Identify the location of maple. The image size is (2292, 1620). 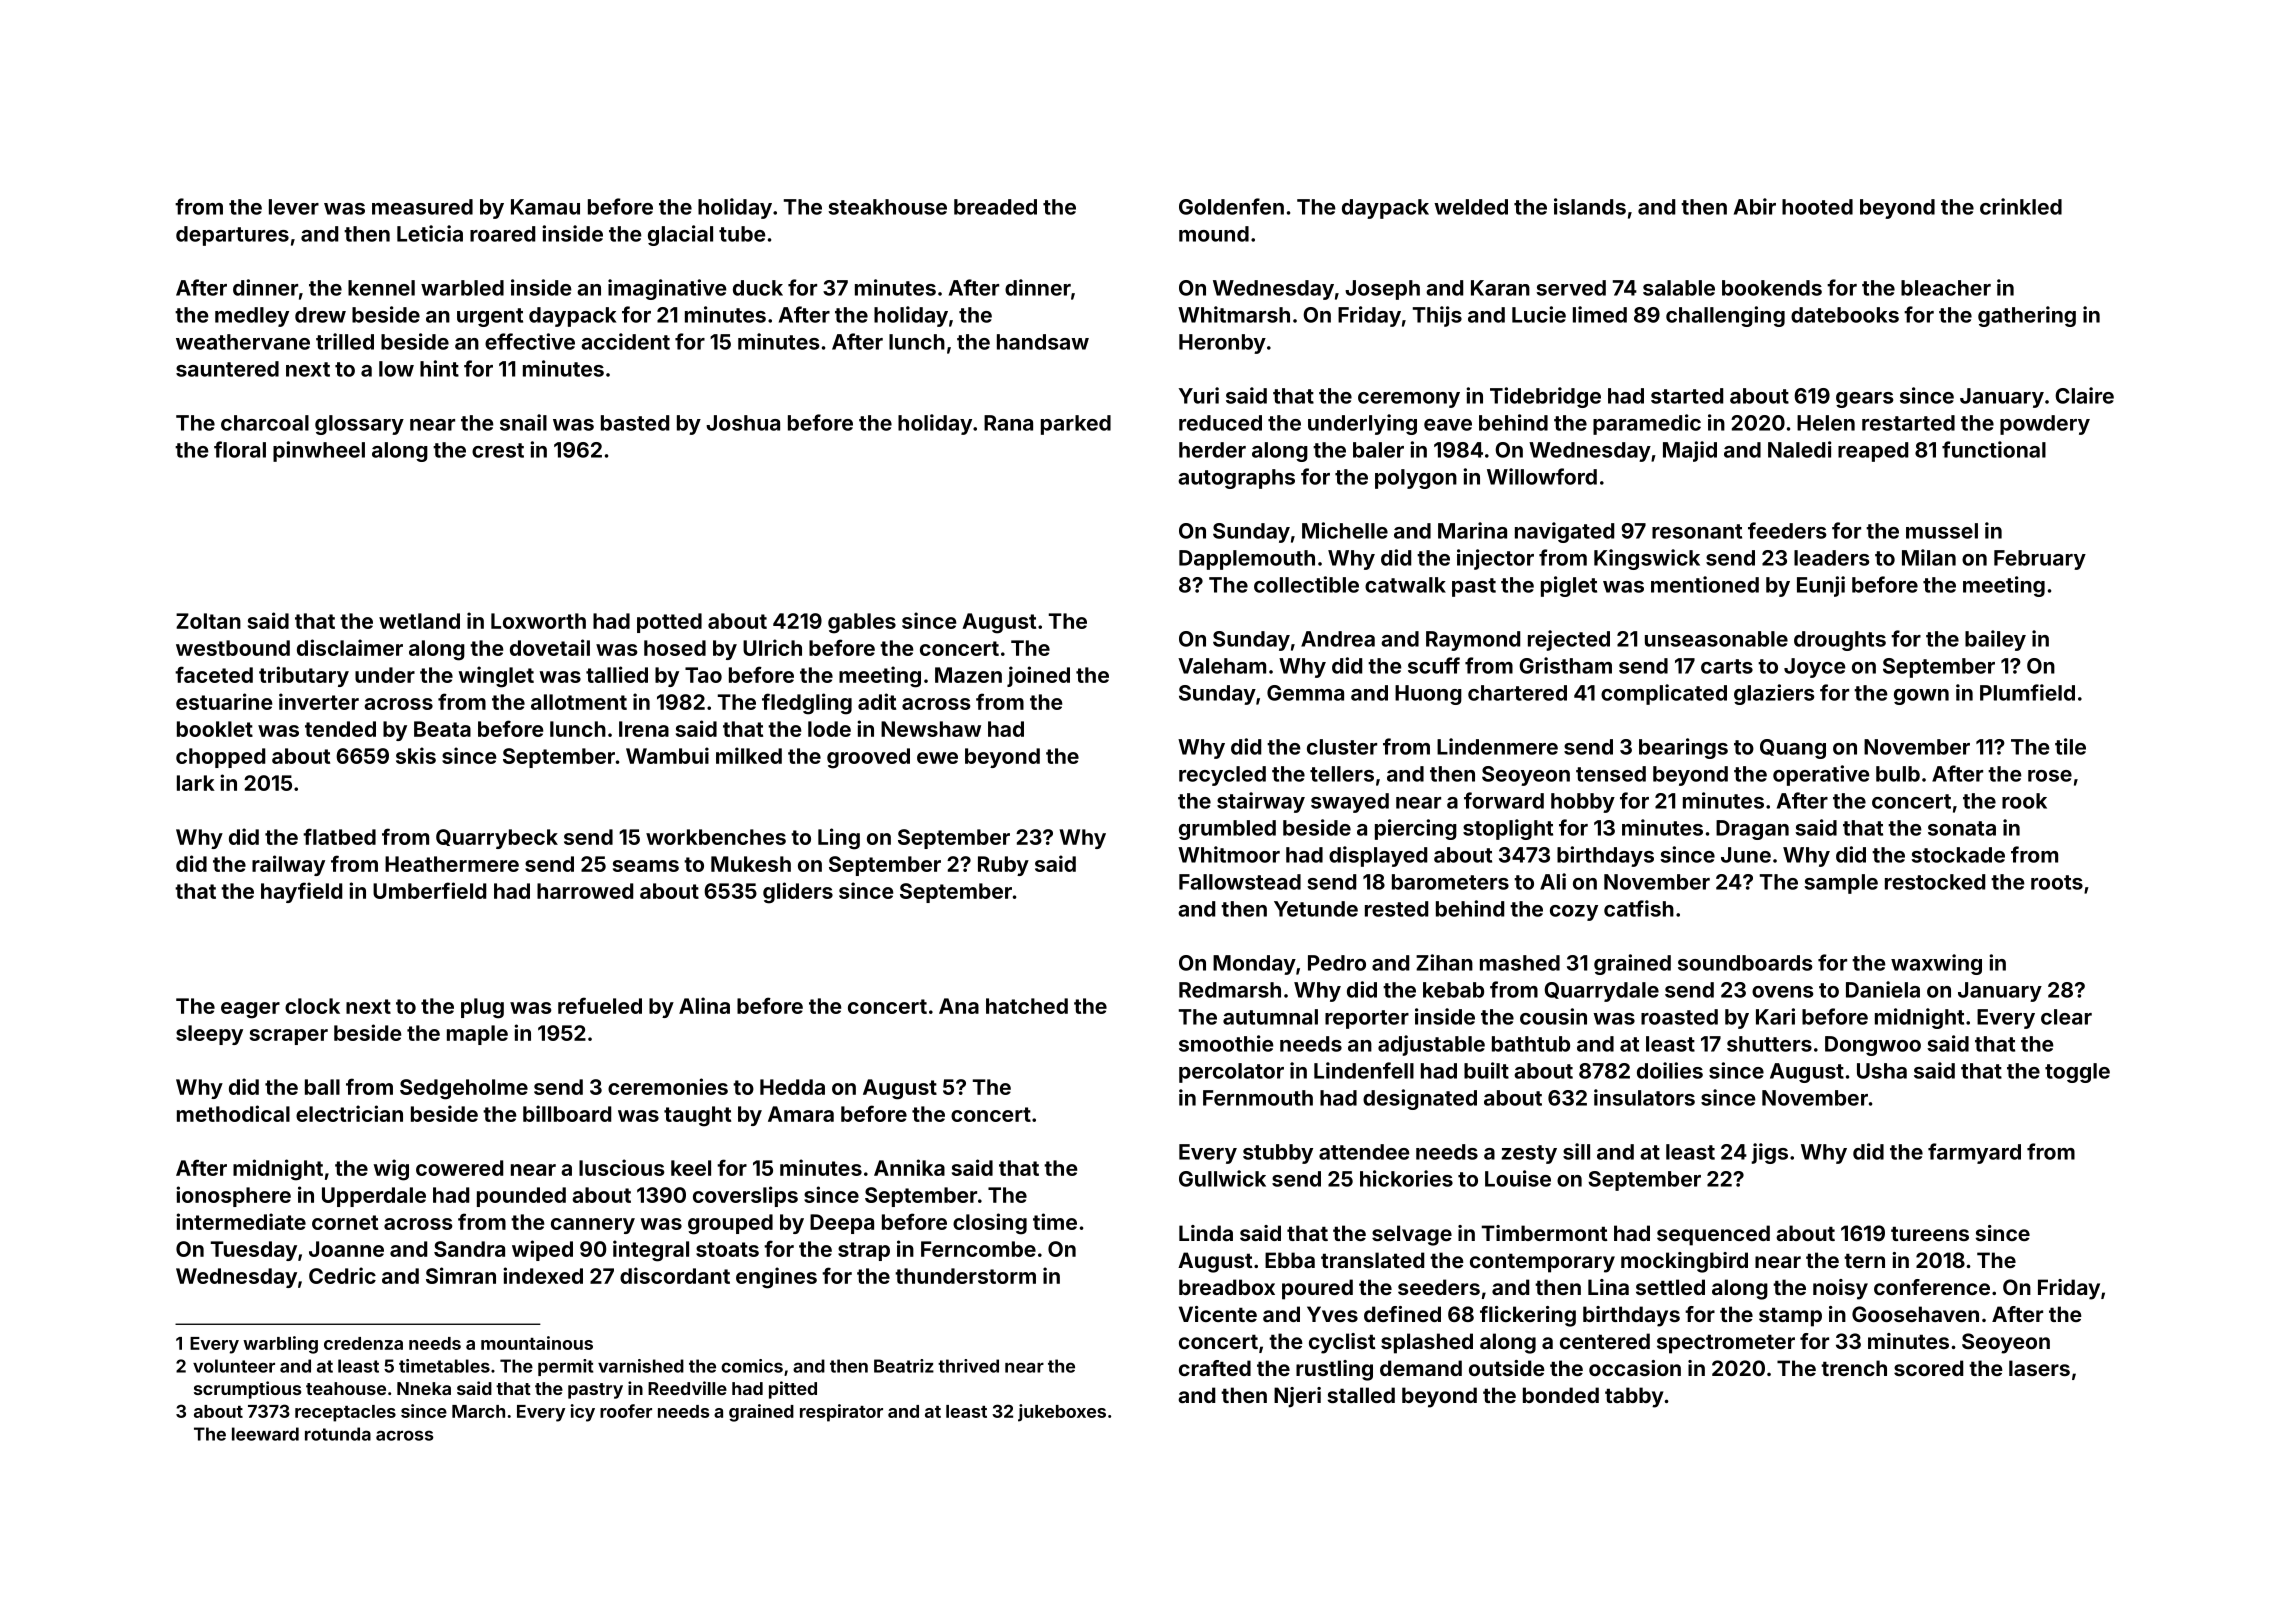
(477, 1035).
